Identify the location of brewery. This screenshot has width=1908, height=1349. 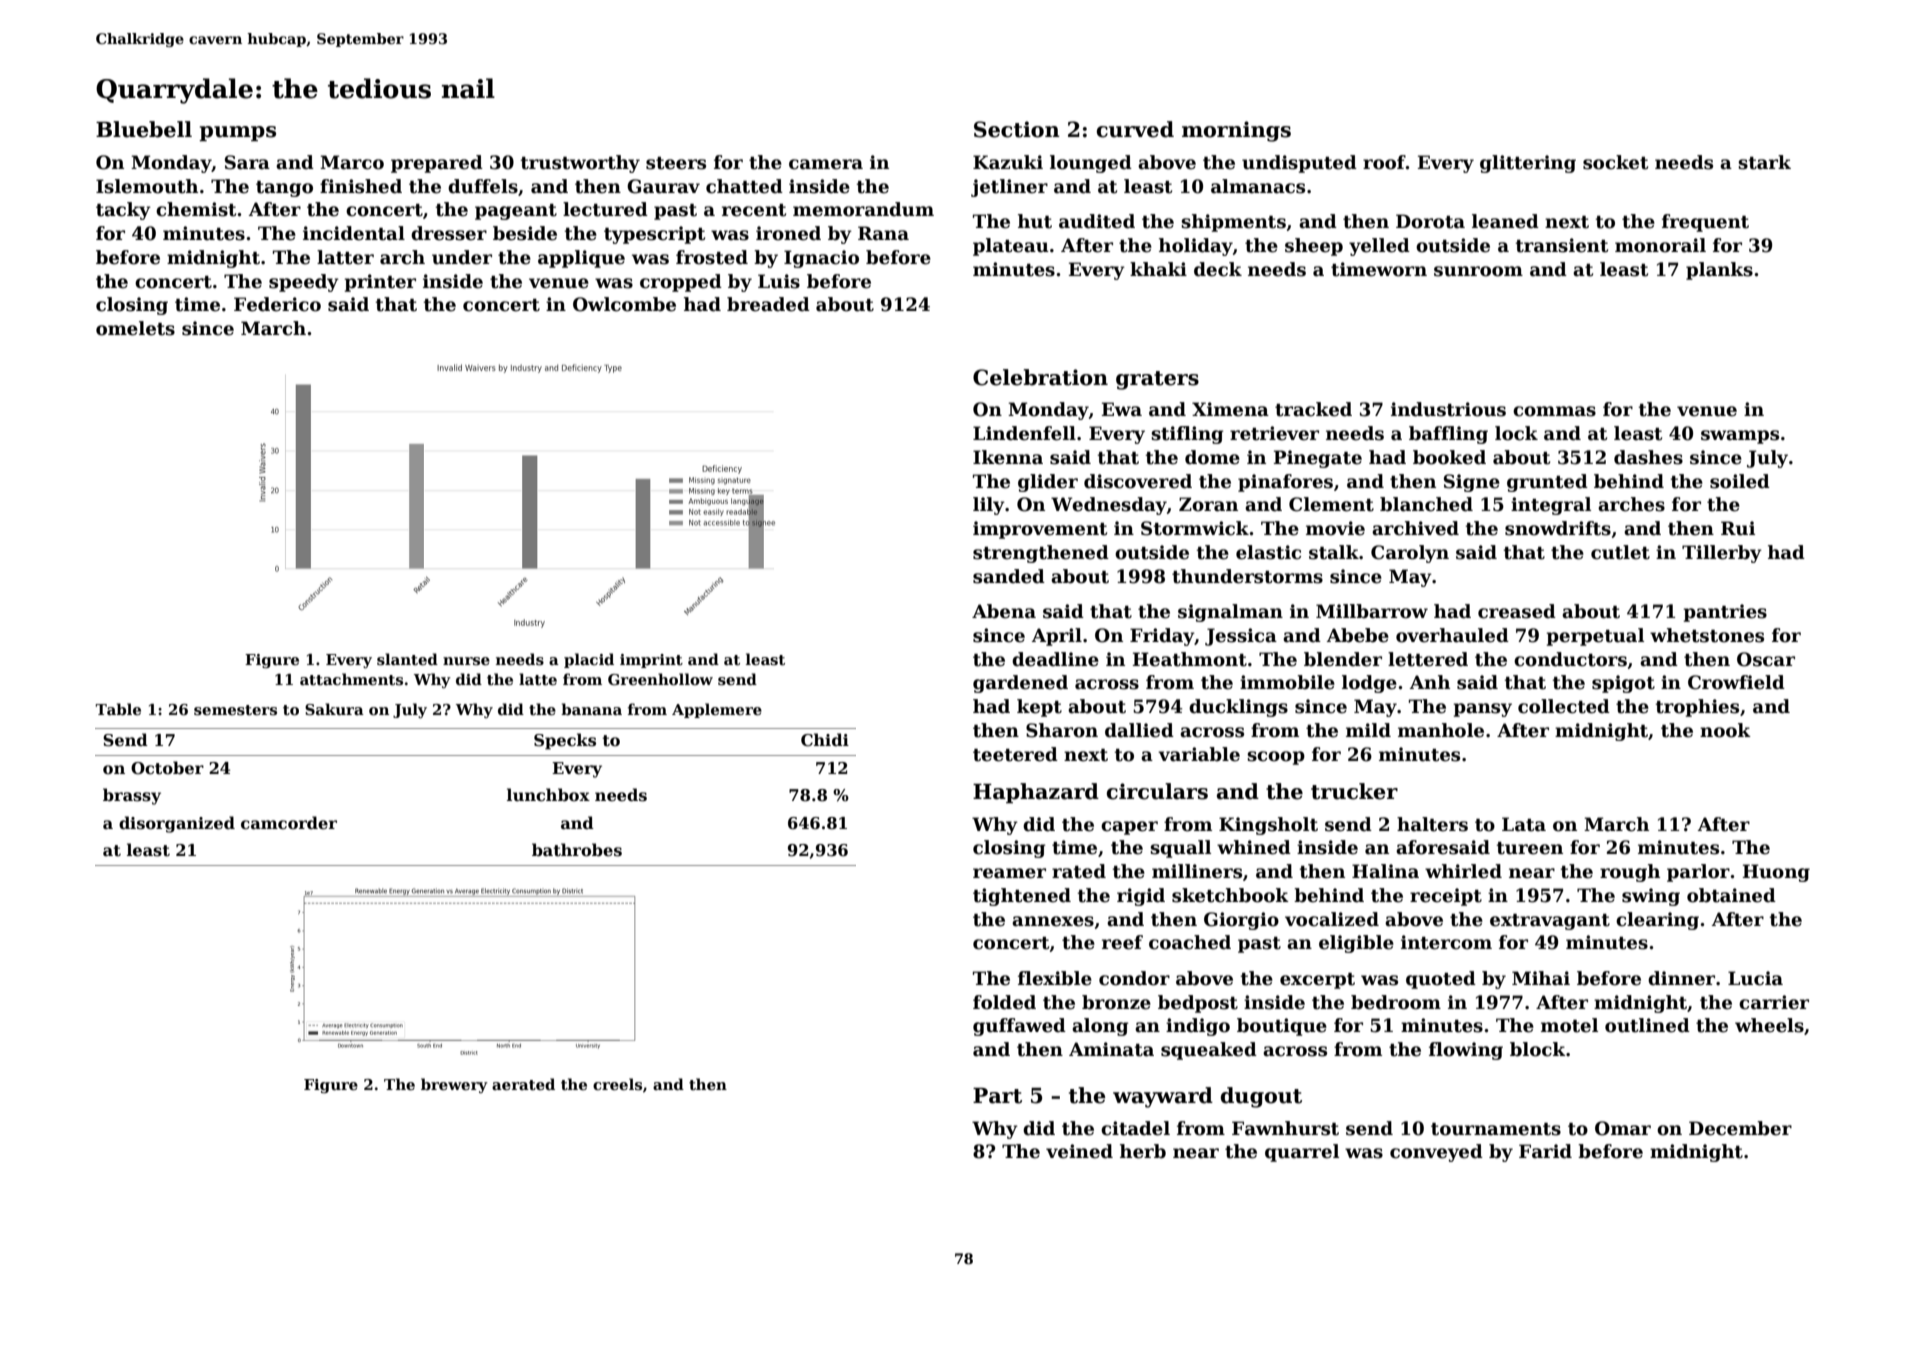
(454, 1085).
